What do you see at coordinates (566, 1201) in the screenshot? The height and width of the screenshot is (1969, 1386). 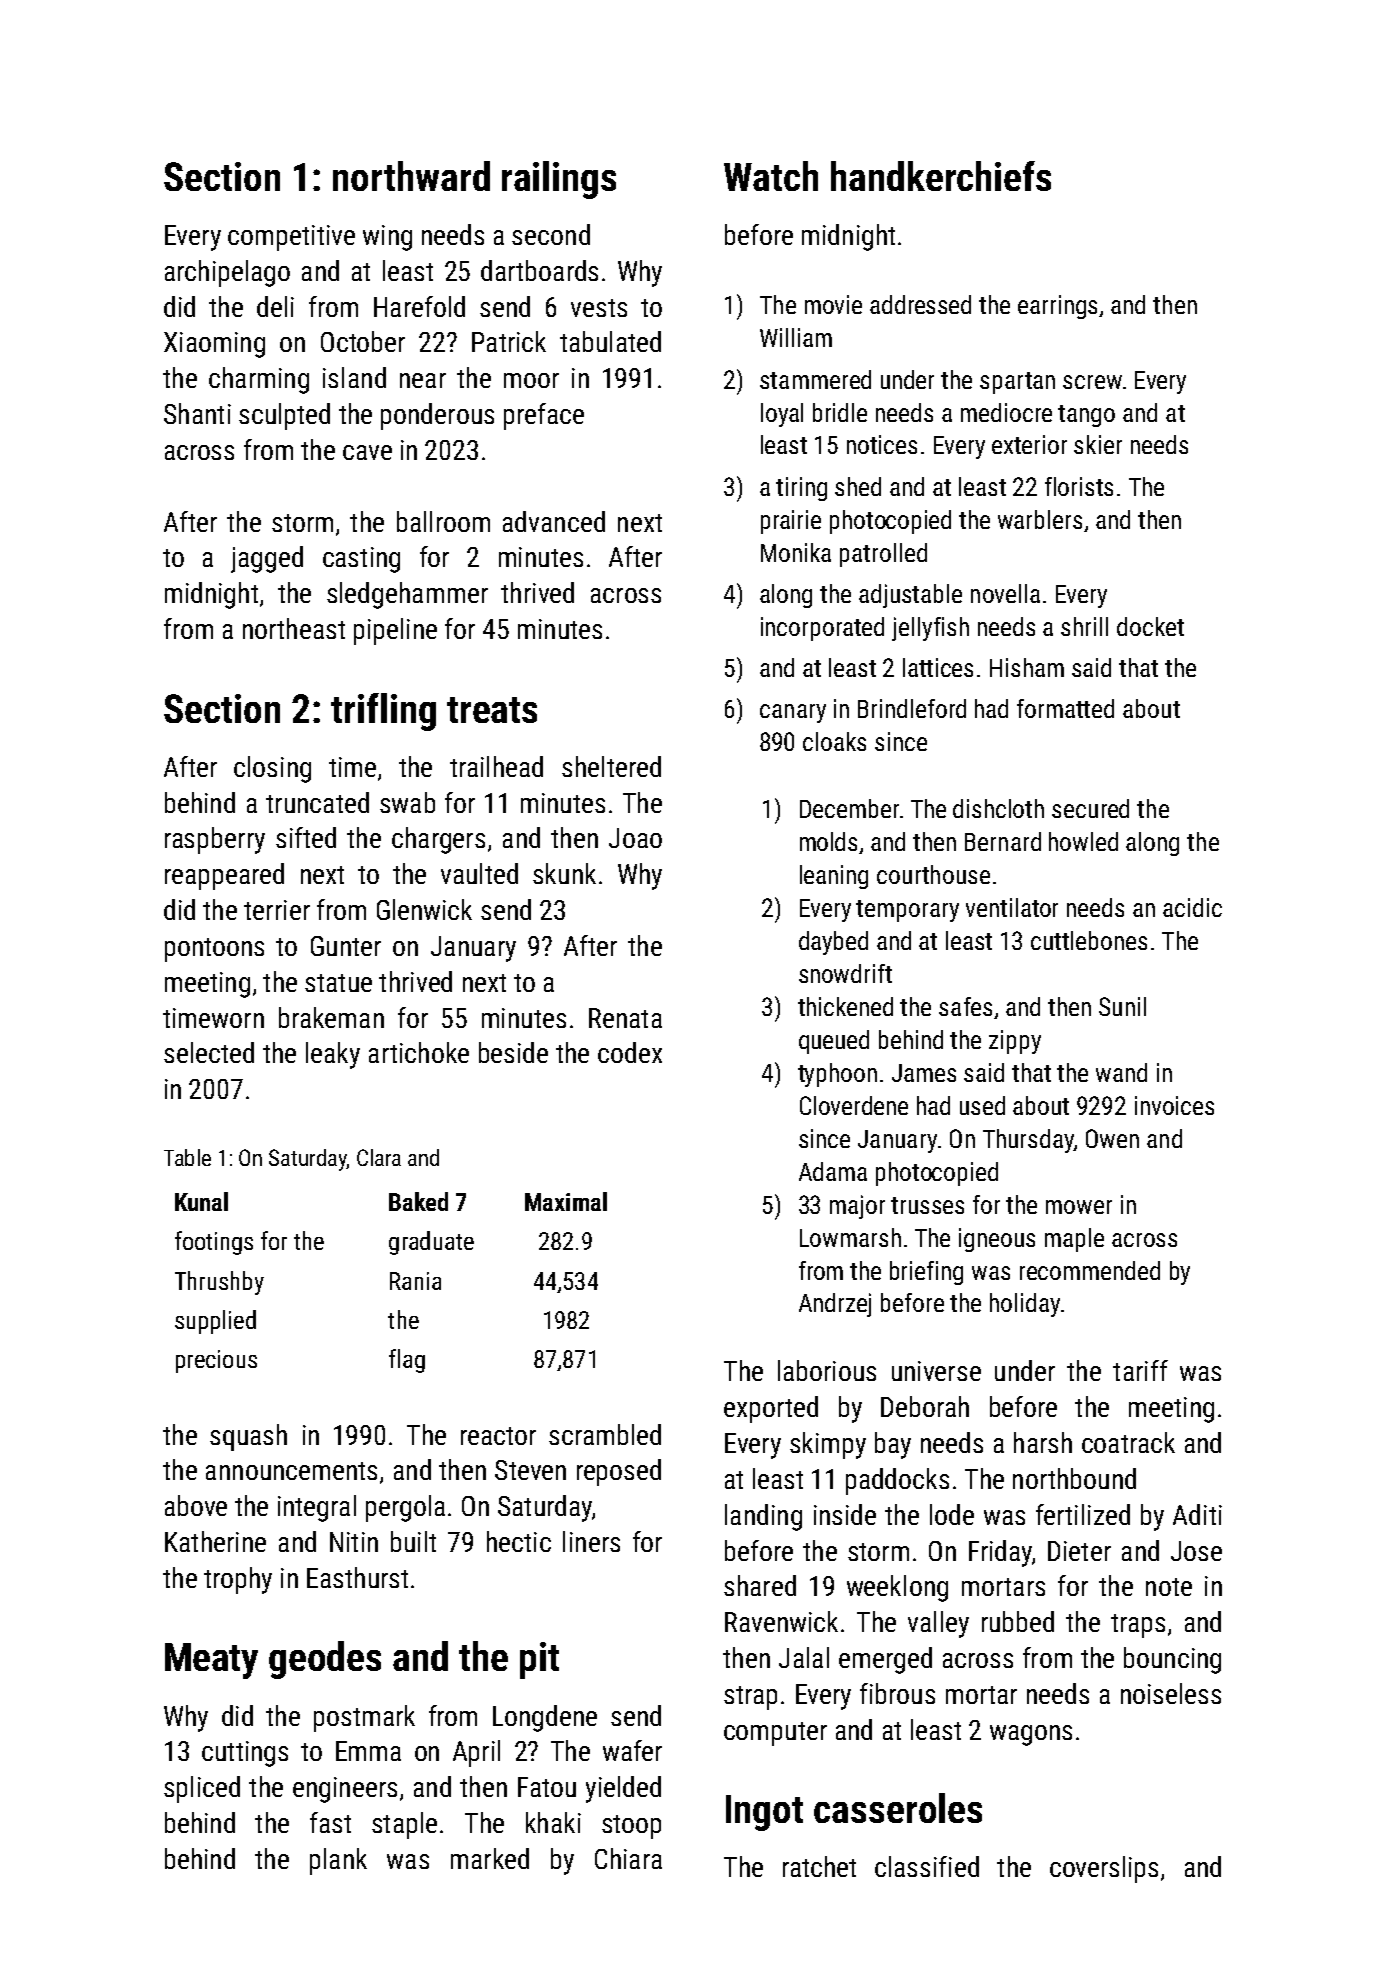 I see `Maximal` at bounding box center [566, 1201].
